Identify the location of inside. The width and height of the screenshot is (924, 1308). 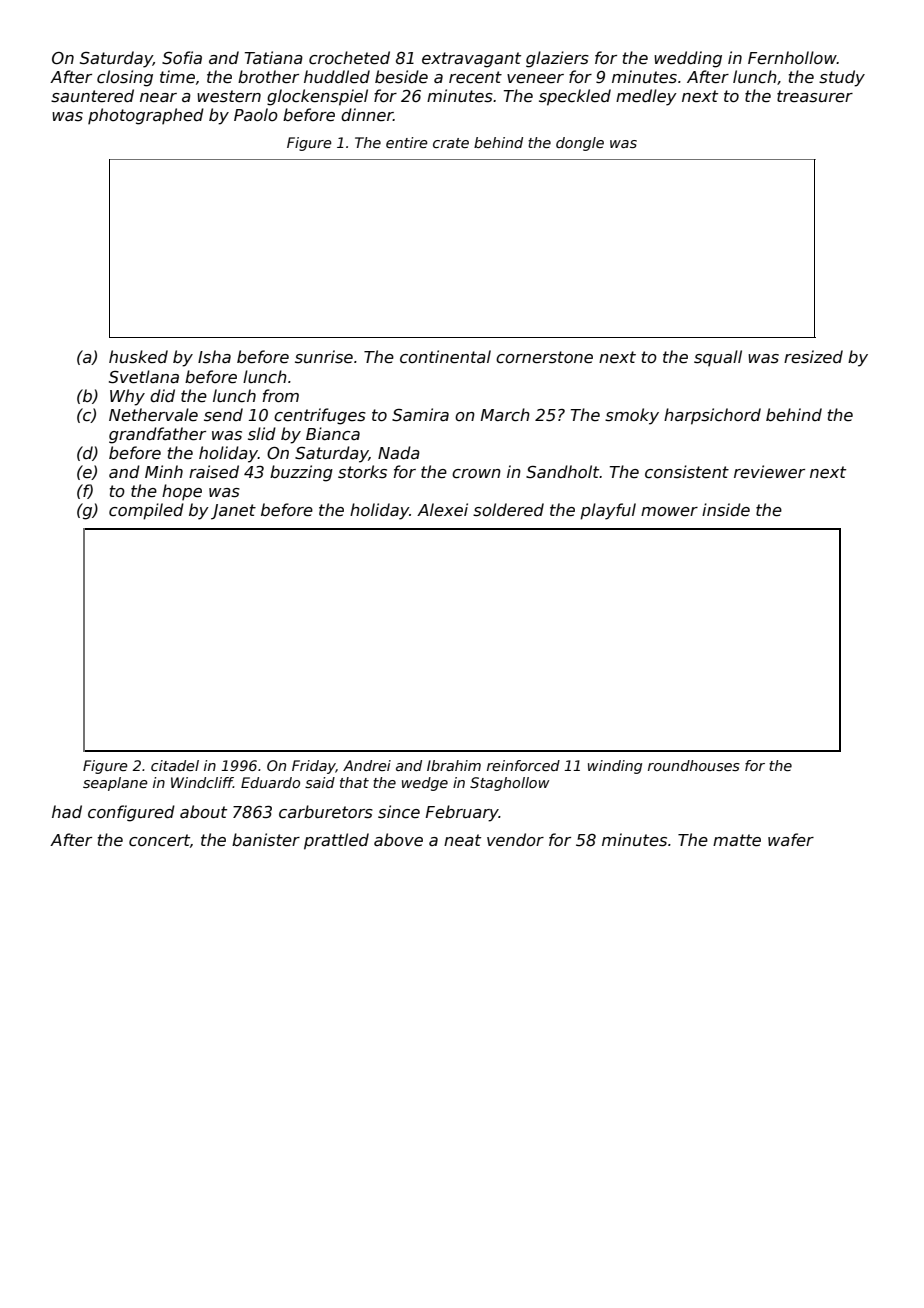
(726, 510).
